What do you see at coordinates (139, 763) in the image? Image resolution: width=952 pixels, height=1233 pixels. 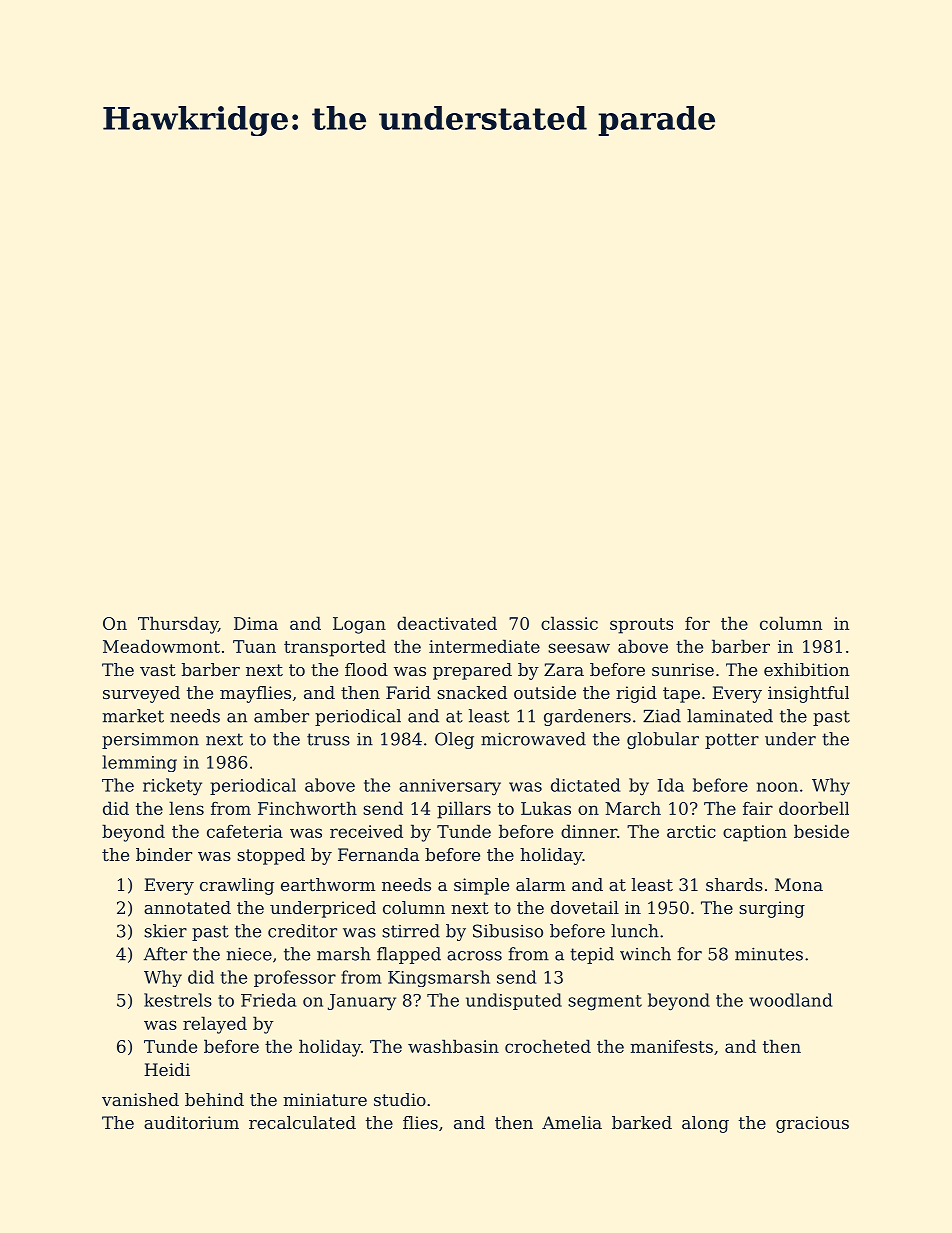 I see `lemming` at bounding box center [139, 763].
